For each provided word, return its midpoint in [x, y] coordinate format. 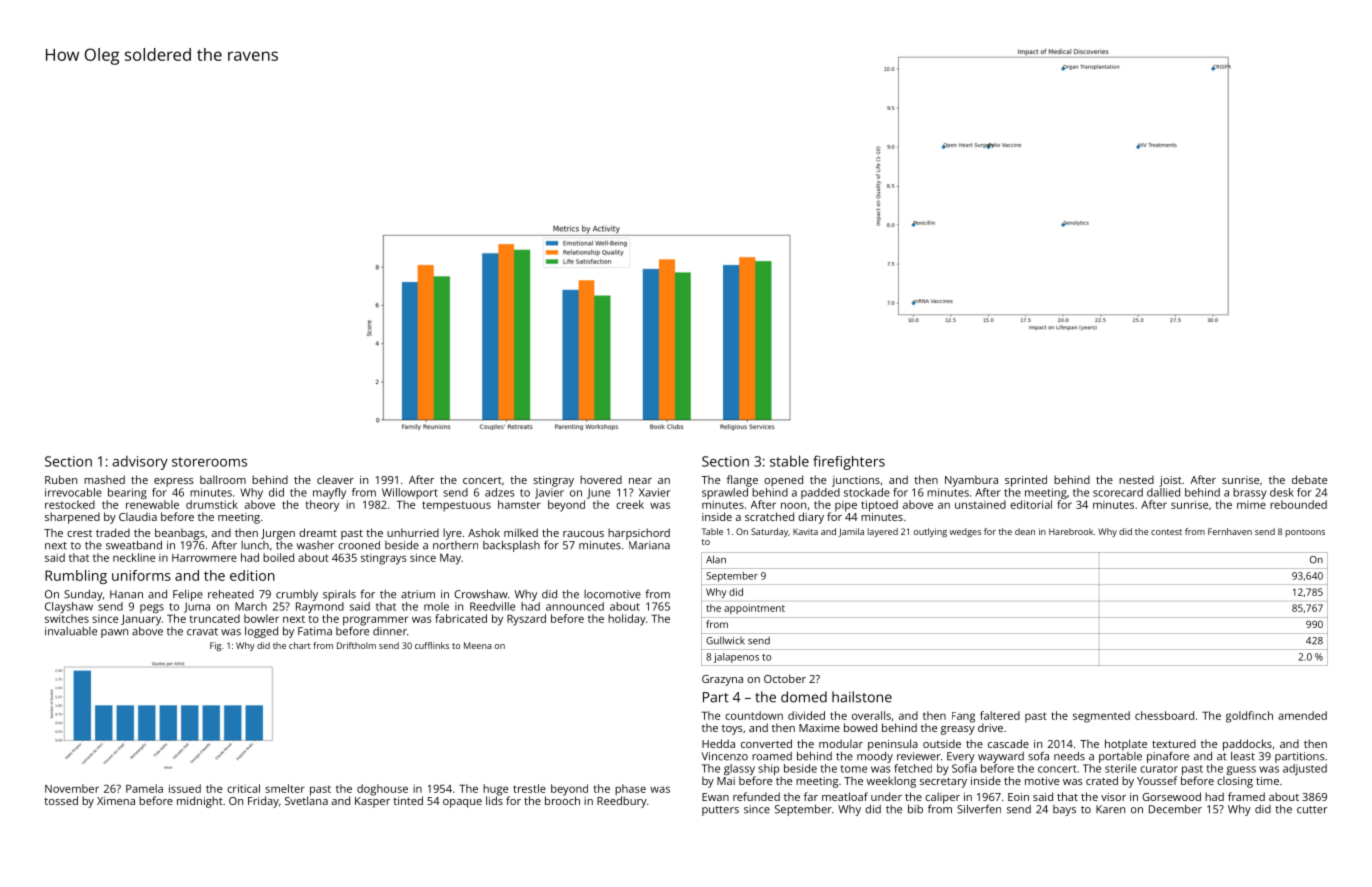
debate [1309, 479]
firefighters [849, 462]
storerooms [209, 462]
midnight [200, 802]
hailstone [862, 697]
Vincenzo [724, 756]
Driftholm [356, 645]
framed [1246, 796]
